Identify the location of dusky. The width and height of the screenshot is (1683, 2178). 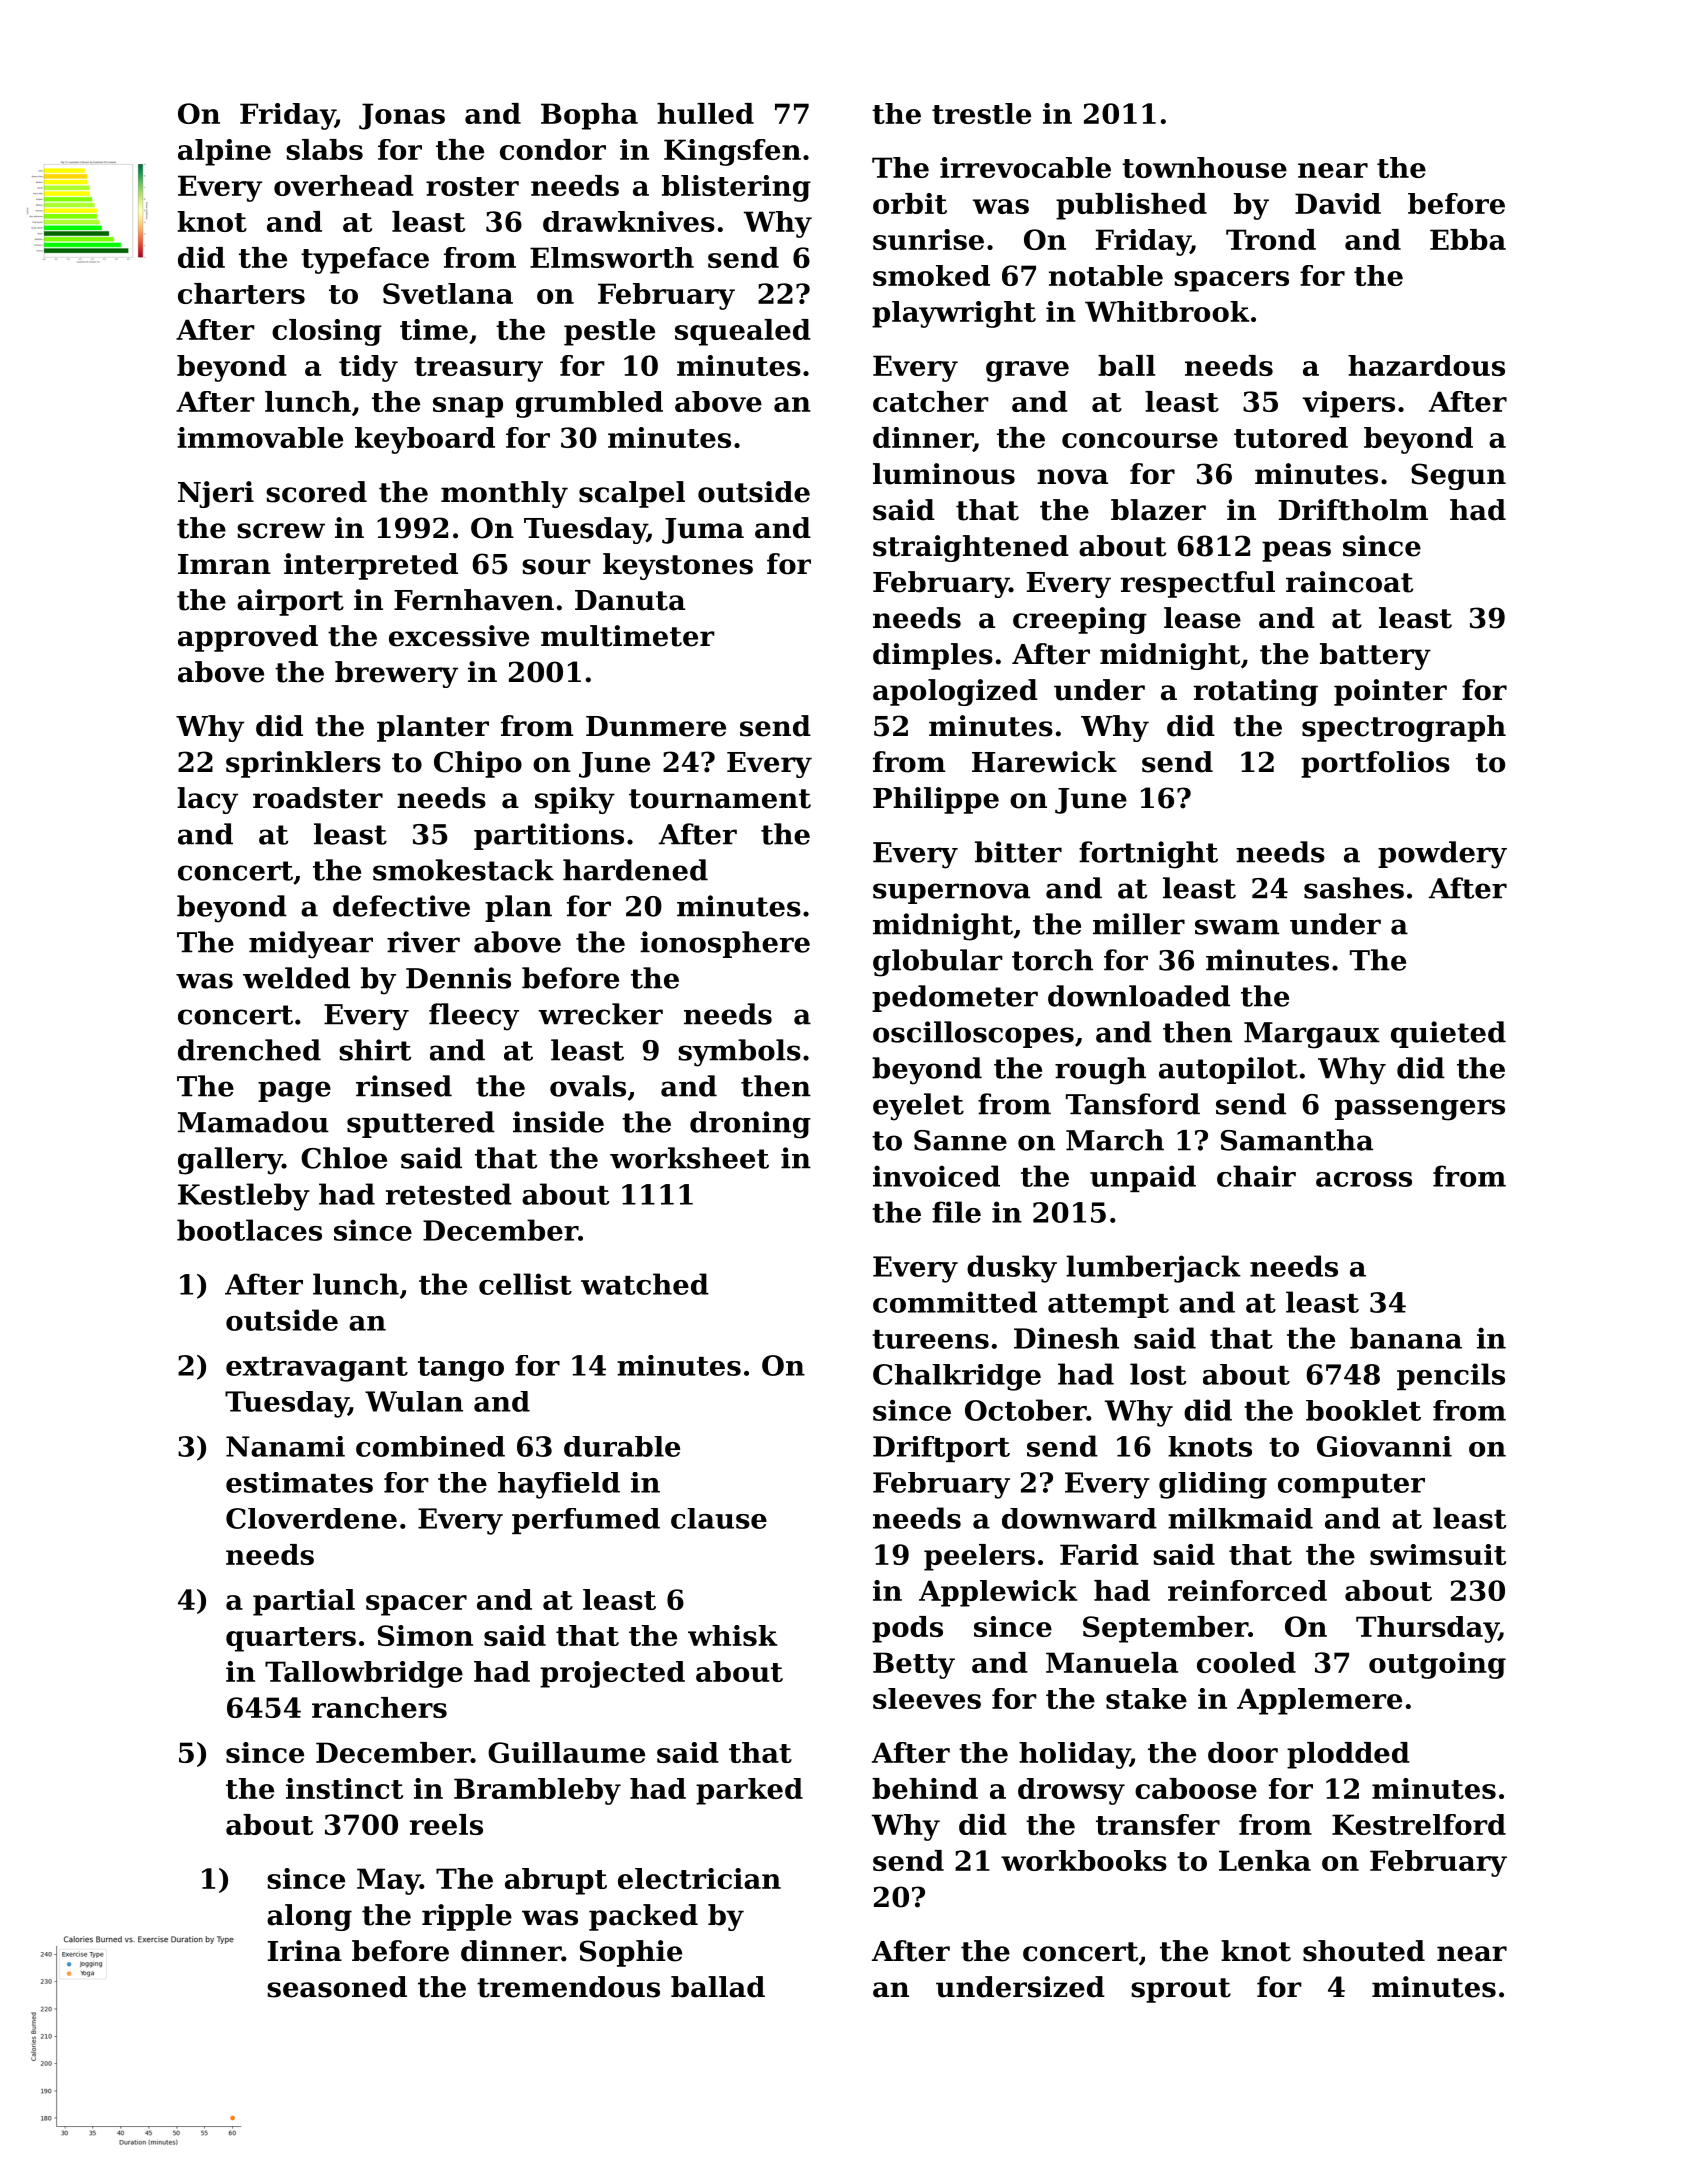
(1012, 1269).
